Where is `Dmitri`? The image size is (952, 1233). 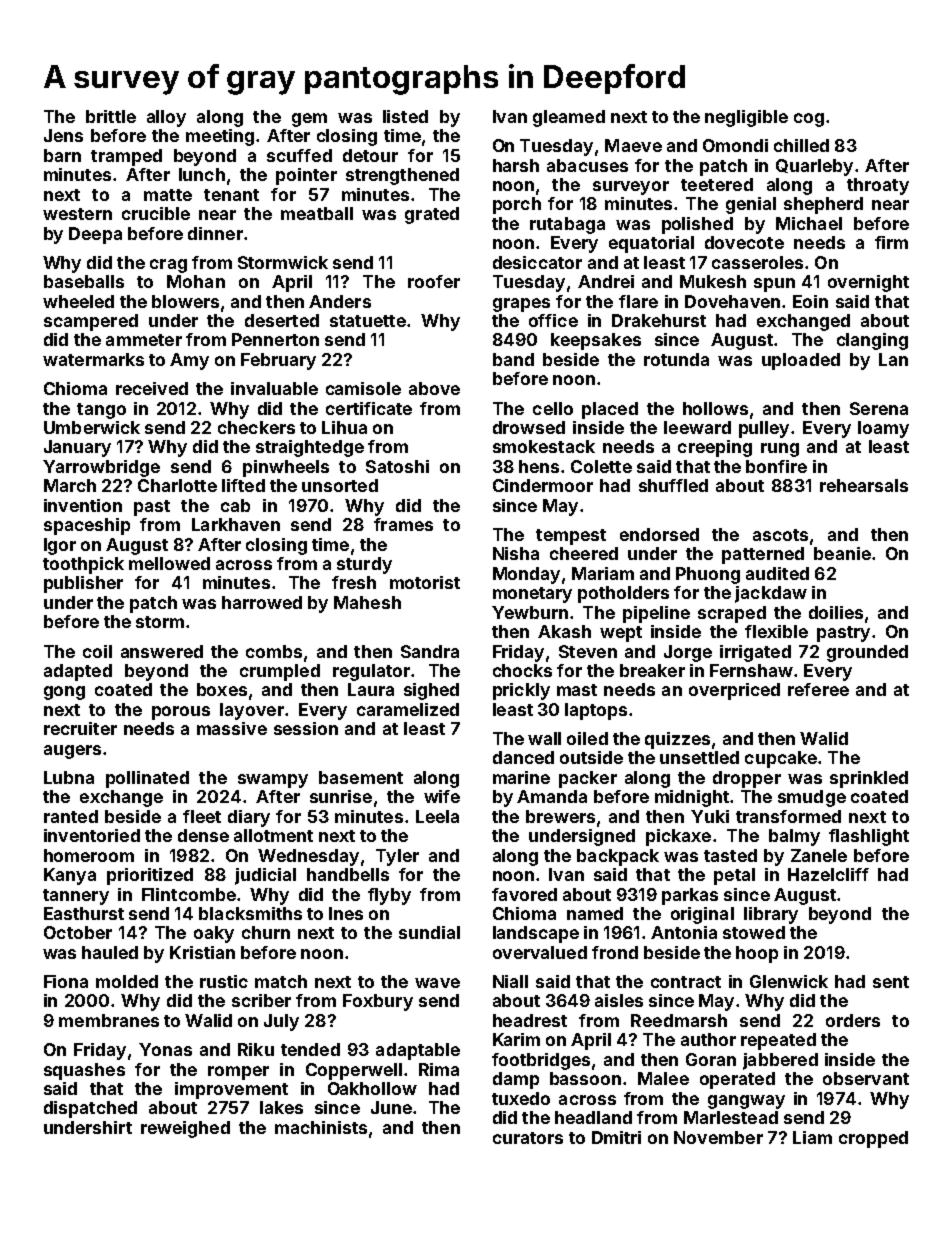
Dmitri is located at coordinates (616, 1137).
